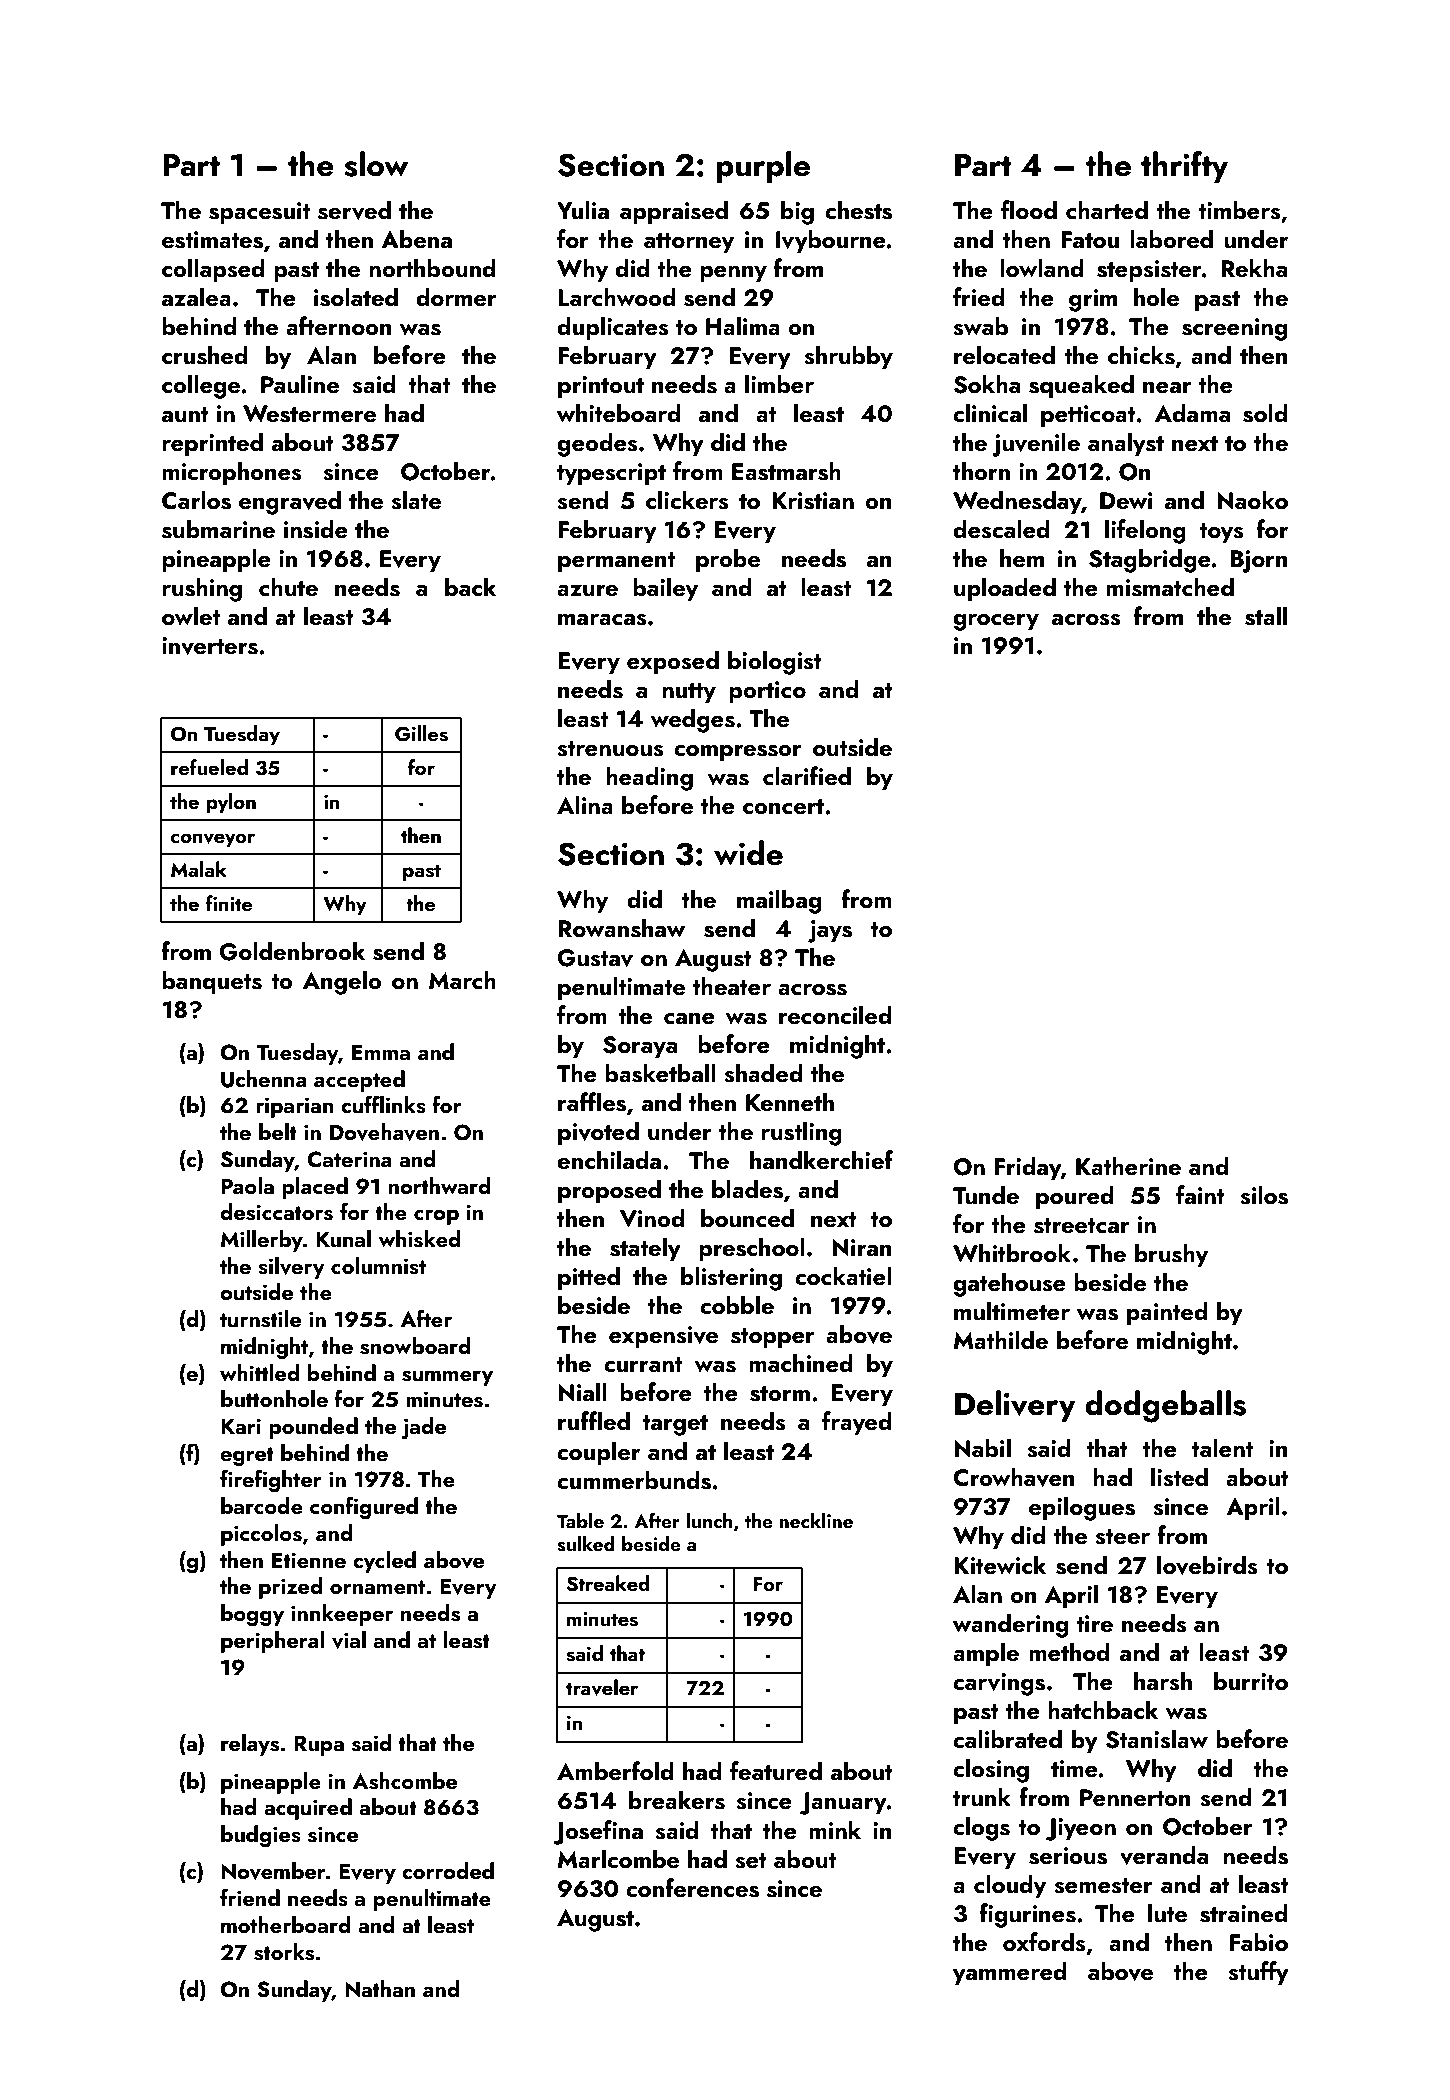 This image has height=2100, width=1450. I want to click on machined, so click(801, 1362).
